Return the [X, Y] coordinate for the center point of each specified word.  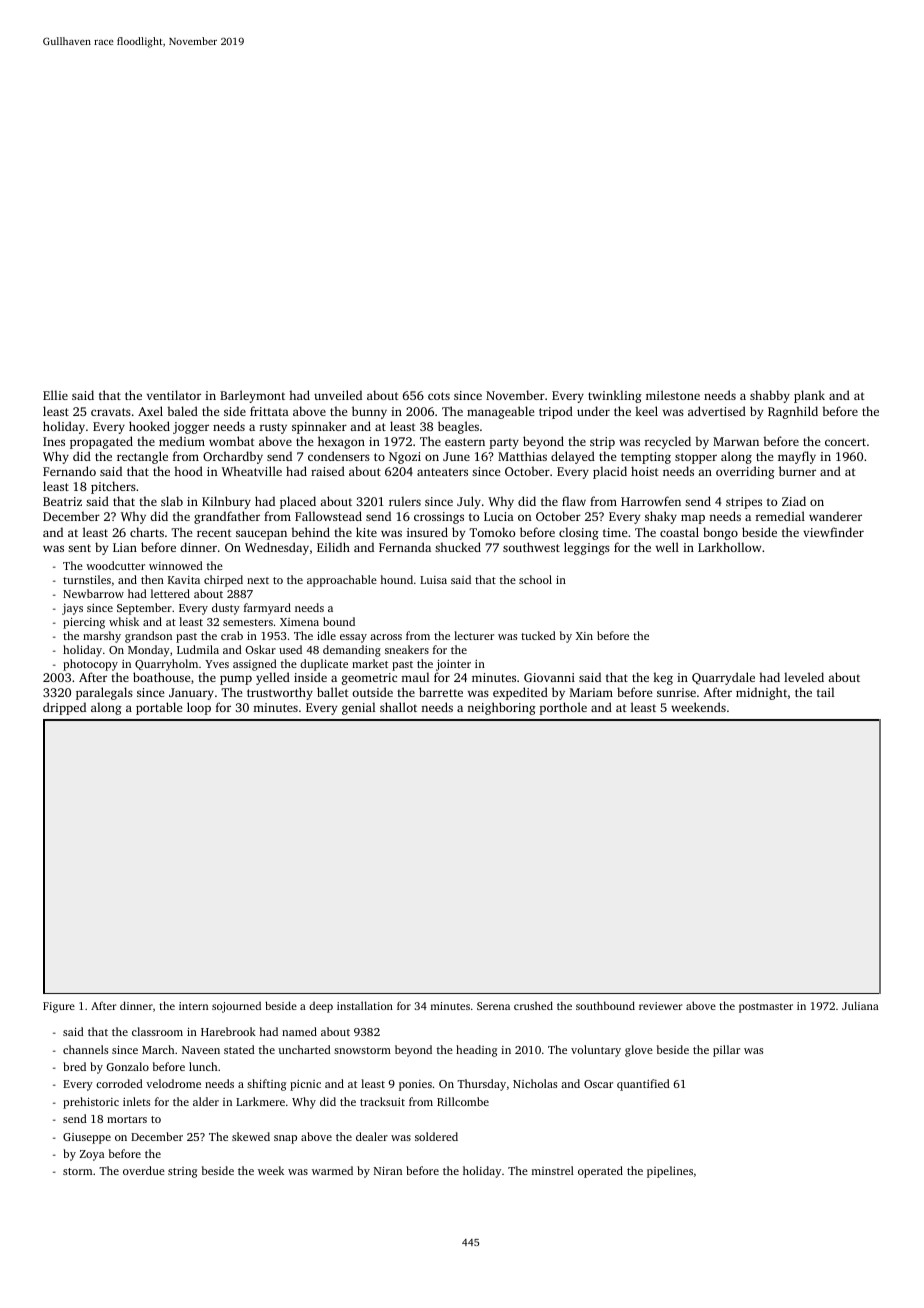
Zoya [92, 1155]
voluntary [596, 1051]
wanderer [835, 516]
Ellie [55, 395]
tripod [556, 412]
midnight [761, 693]
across [386, 637]
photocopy [90, 665]
